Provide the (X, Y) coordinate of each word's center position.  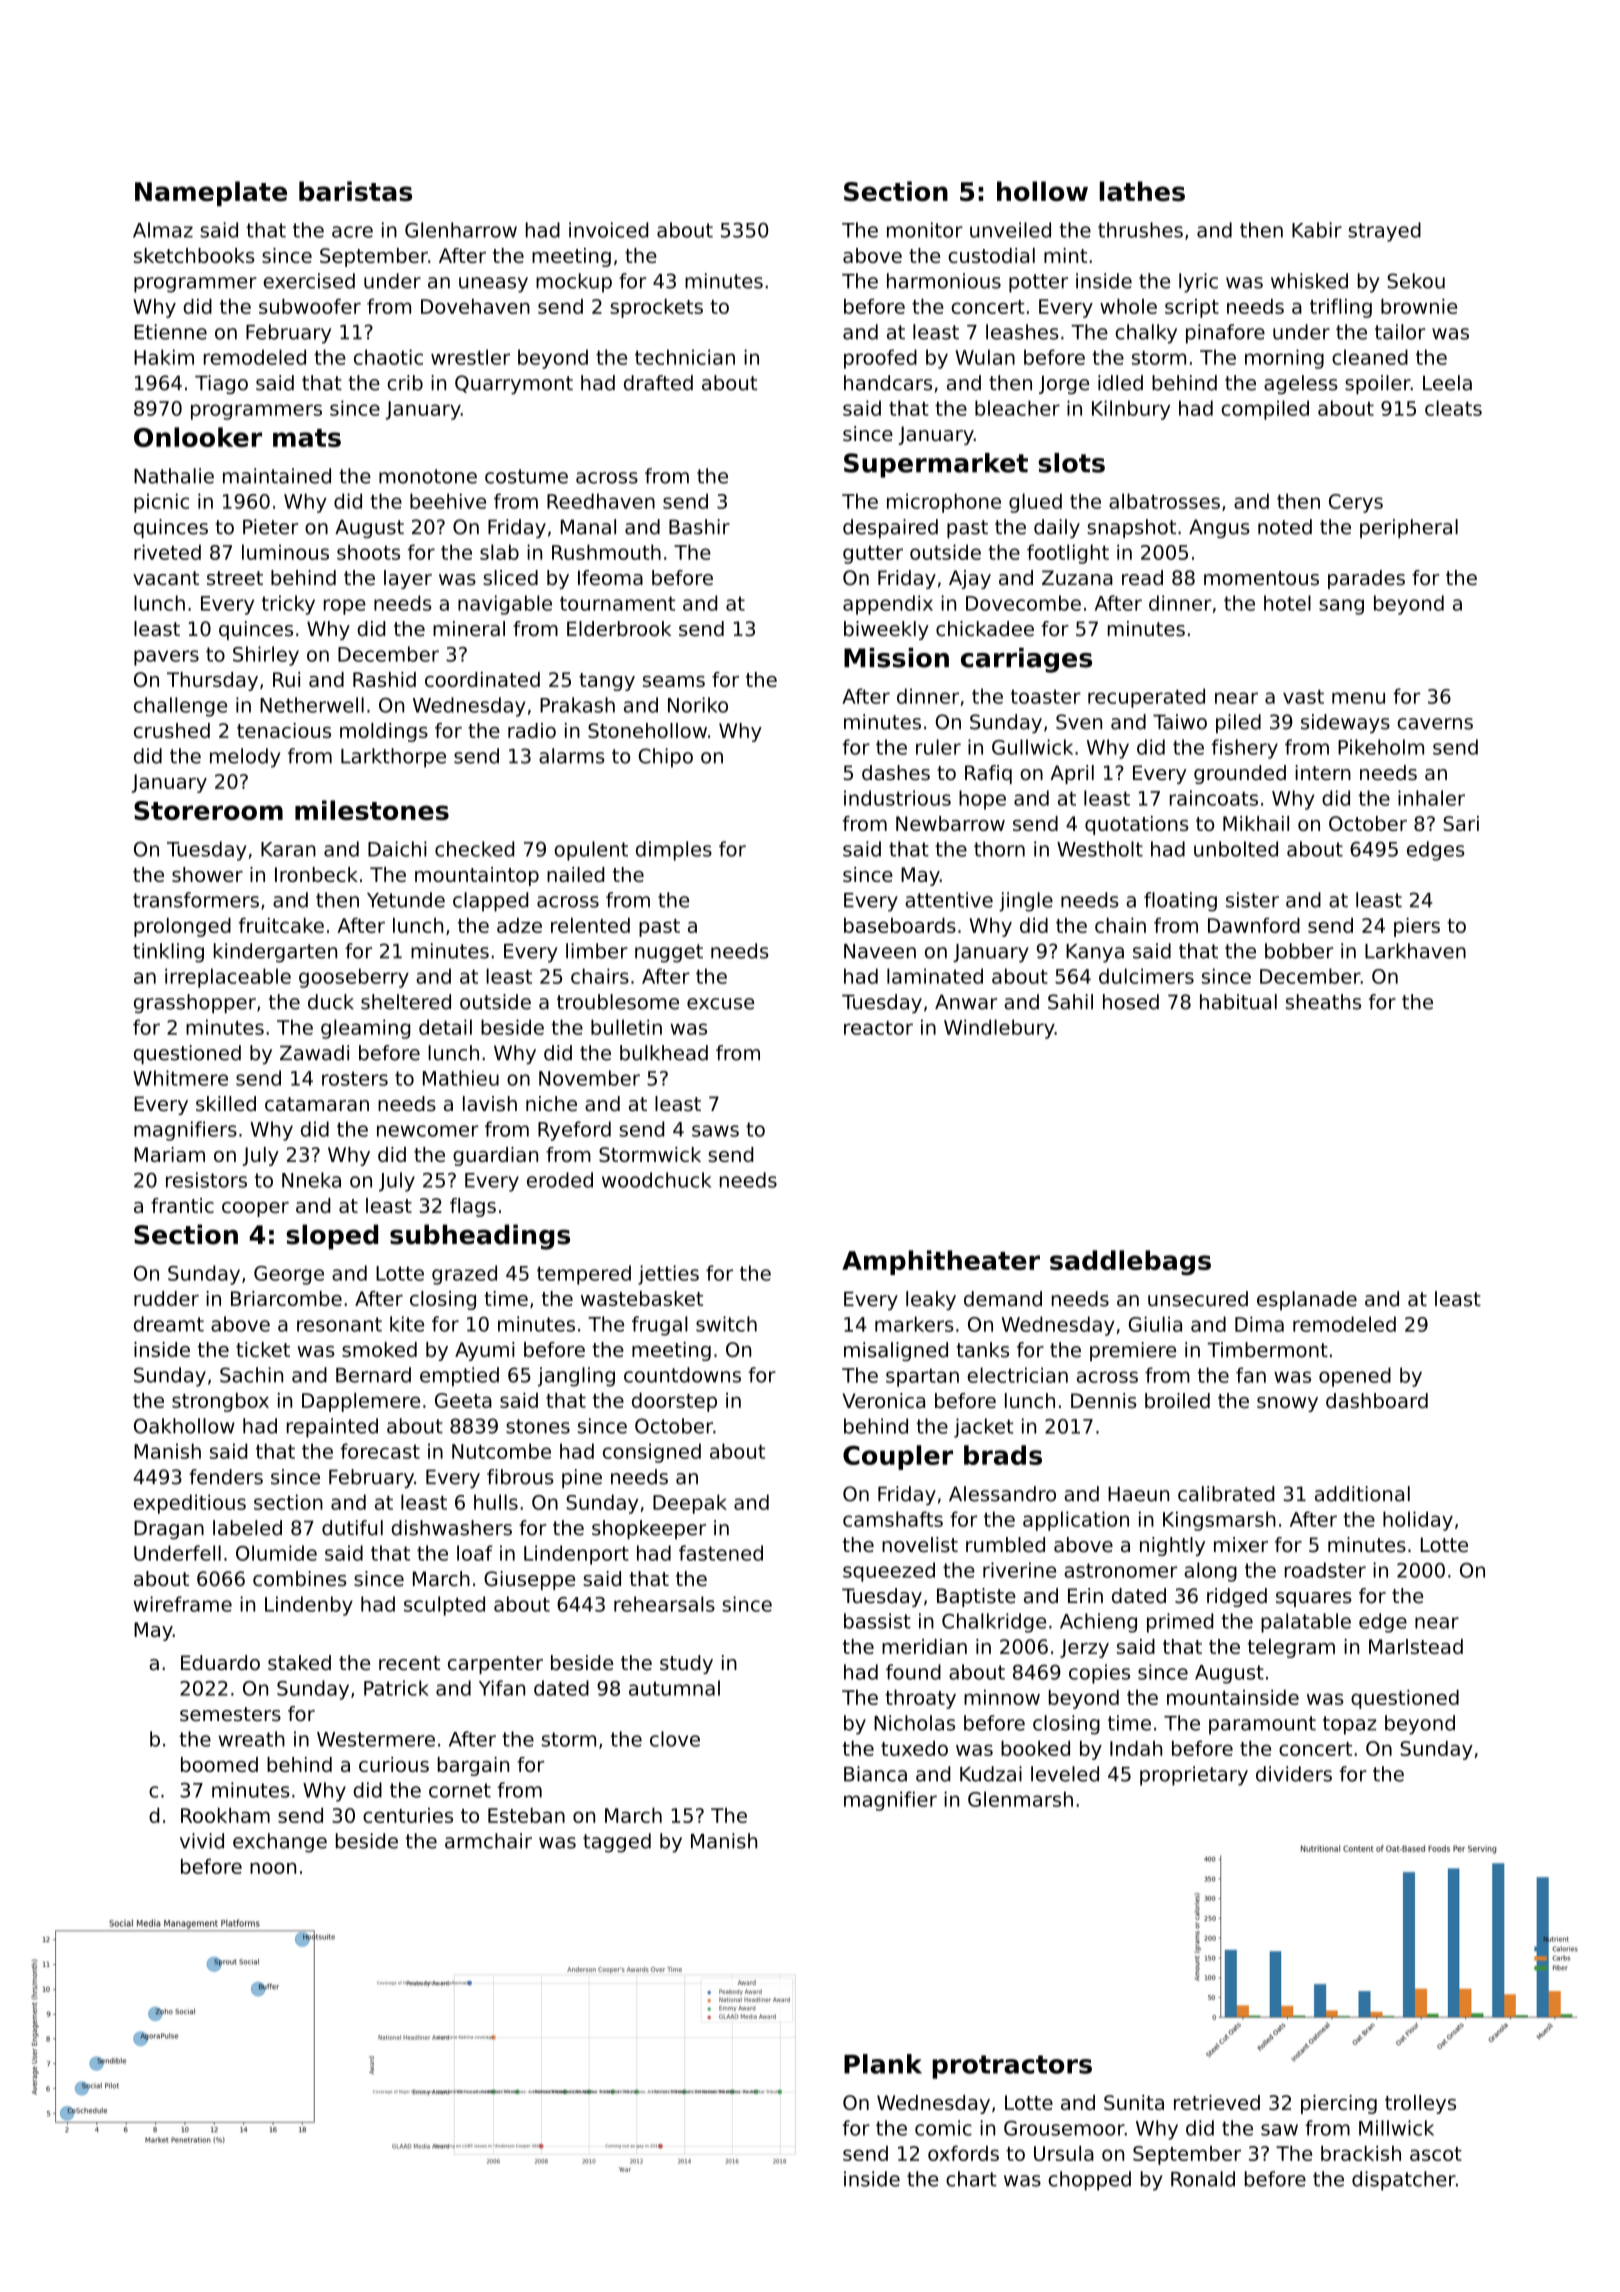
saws (715, 1131)
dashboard (1377, 1401)
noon (273, 1868)
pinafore (1225, 334)
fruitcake (281, 925)
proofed (880, 359)
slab (499, 552)
